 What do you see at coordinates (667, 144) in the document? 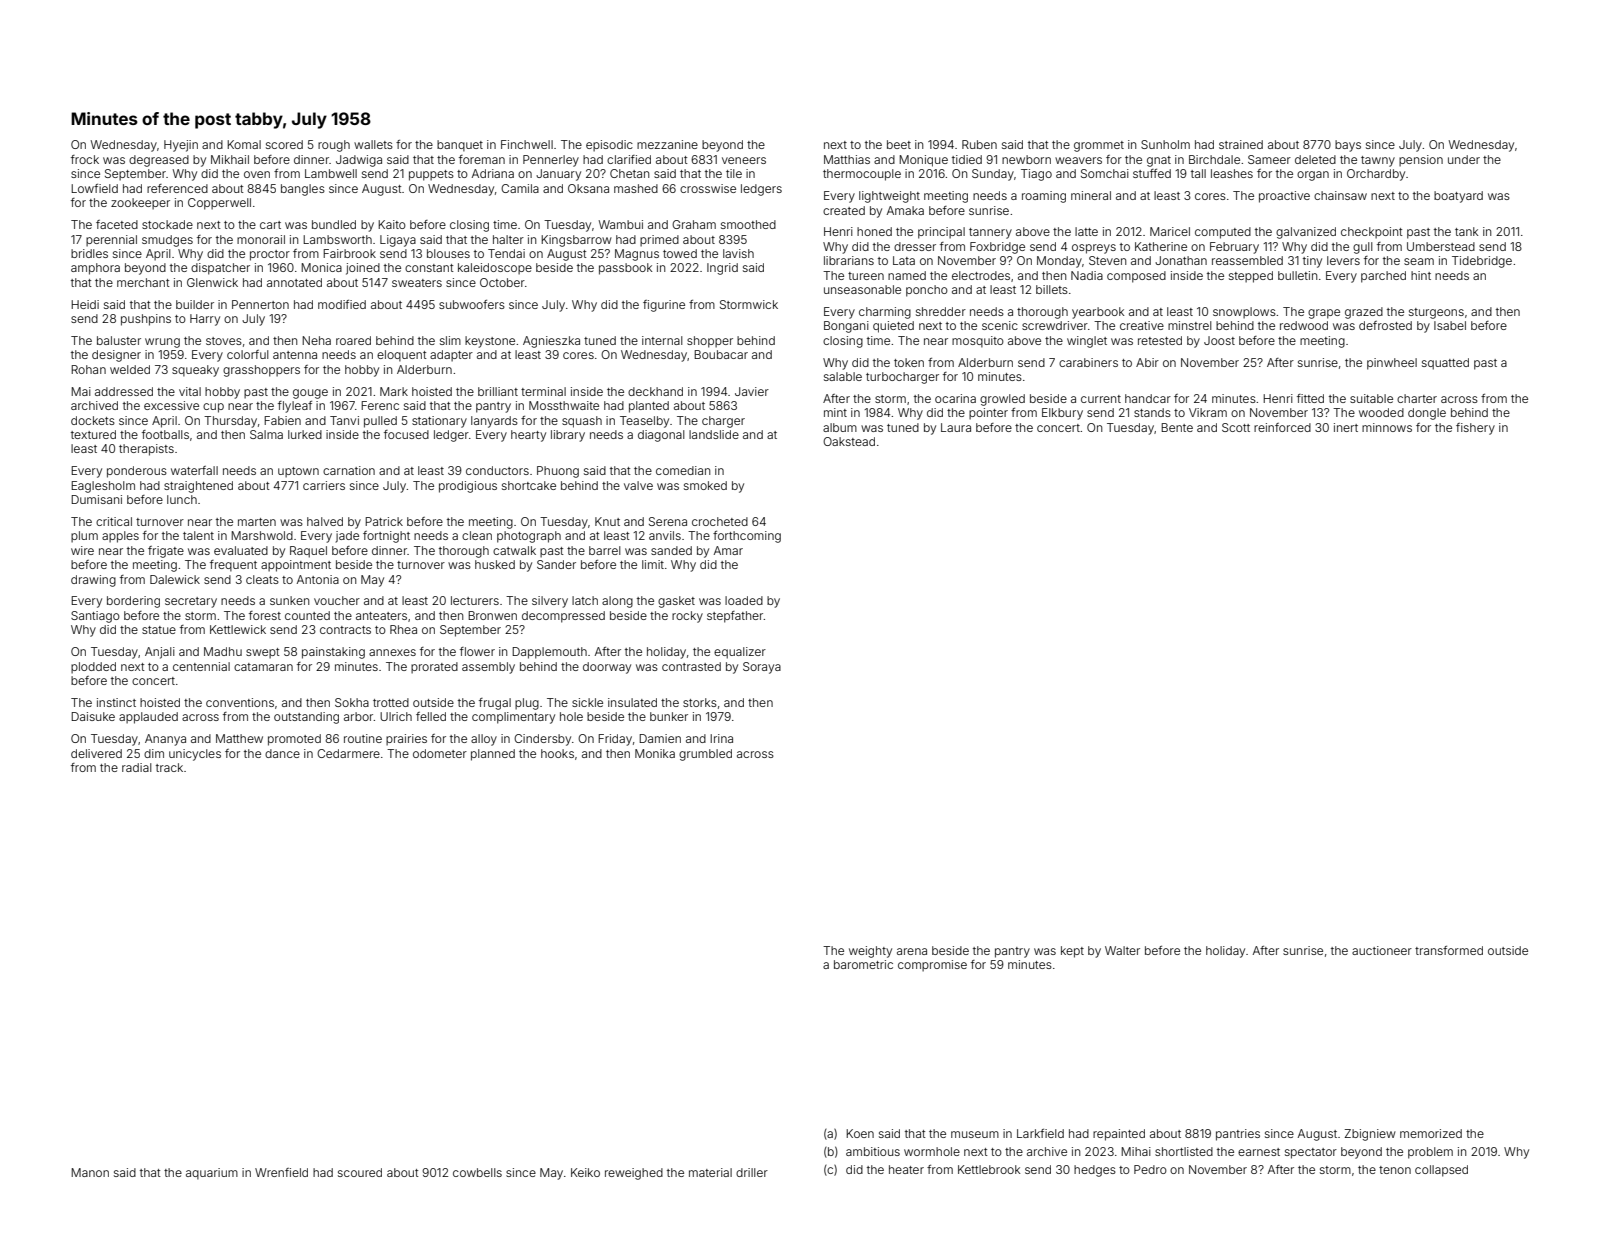
I see `mezzanine` at bounding box center [667, 144].
